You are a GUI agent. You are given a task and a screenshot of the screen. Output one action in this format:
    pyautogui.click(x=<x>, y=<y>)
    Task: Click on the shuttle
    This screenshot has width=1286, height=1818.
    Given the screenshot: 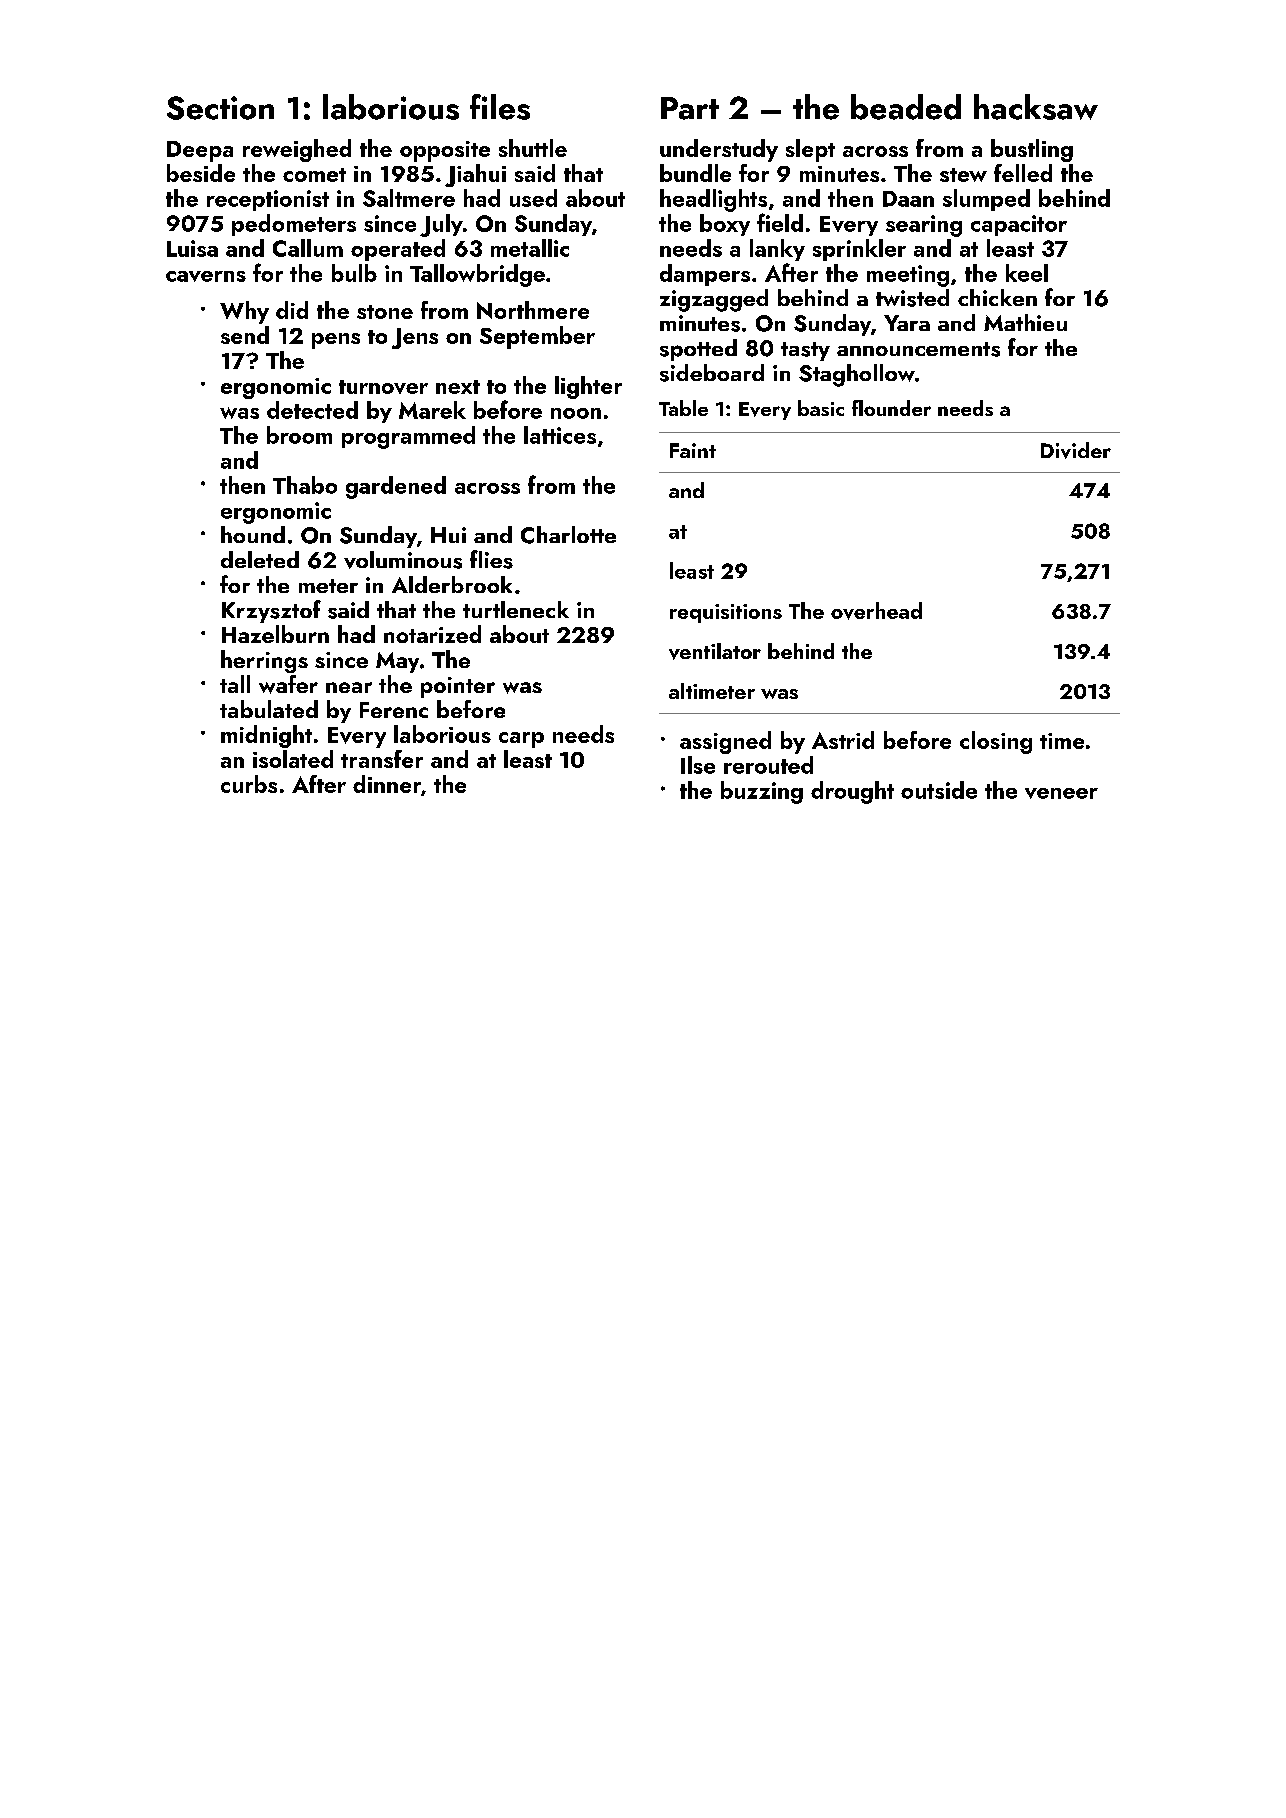 What is the action you would take?
    pyautogui.click(x=533, y=148)
